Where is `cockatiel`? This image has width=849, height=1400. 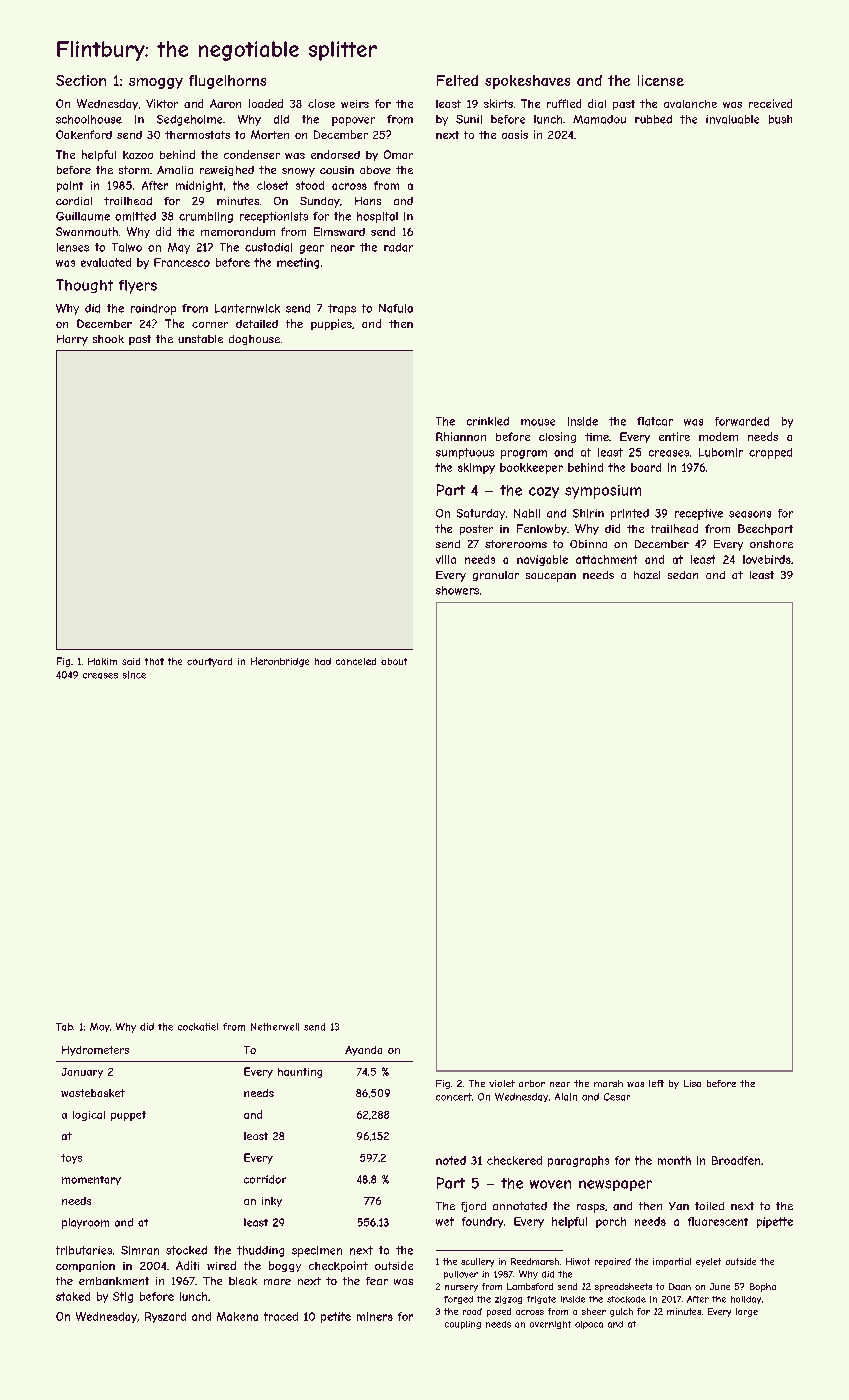 cockatiel is located at coordinates (198, 1027).
